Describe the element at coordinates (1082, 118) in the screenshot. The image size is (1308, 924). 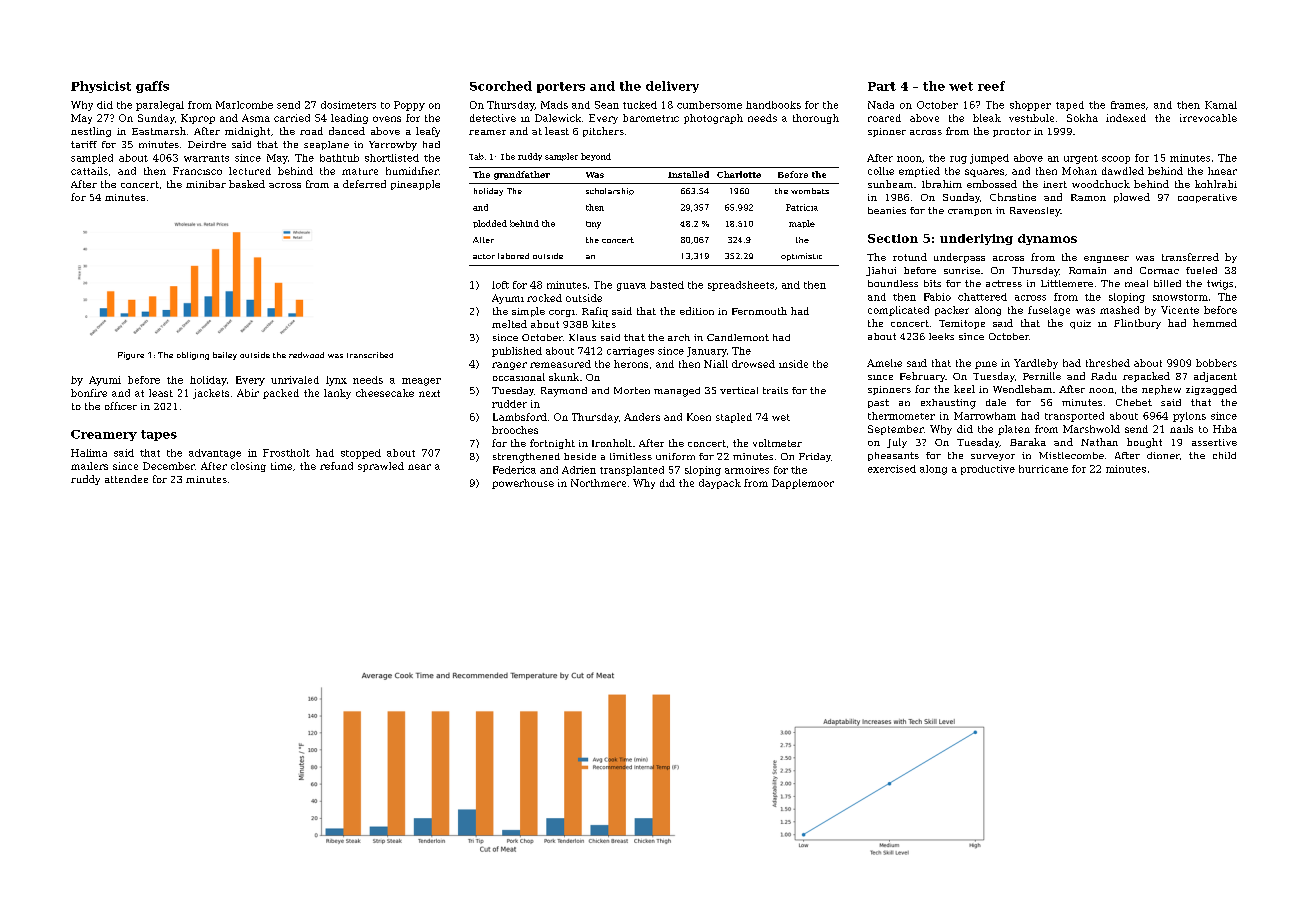
I see `Sokha` at that location.
